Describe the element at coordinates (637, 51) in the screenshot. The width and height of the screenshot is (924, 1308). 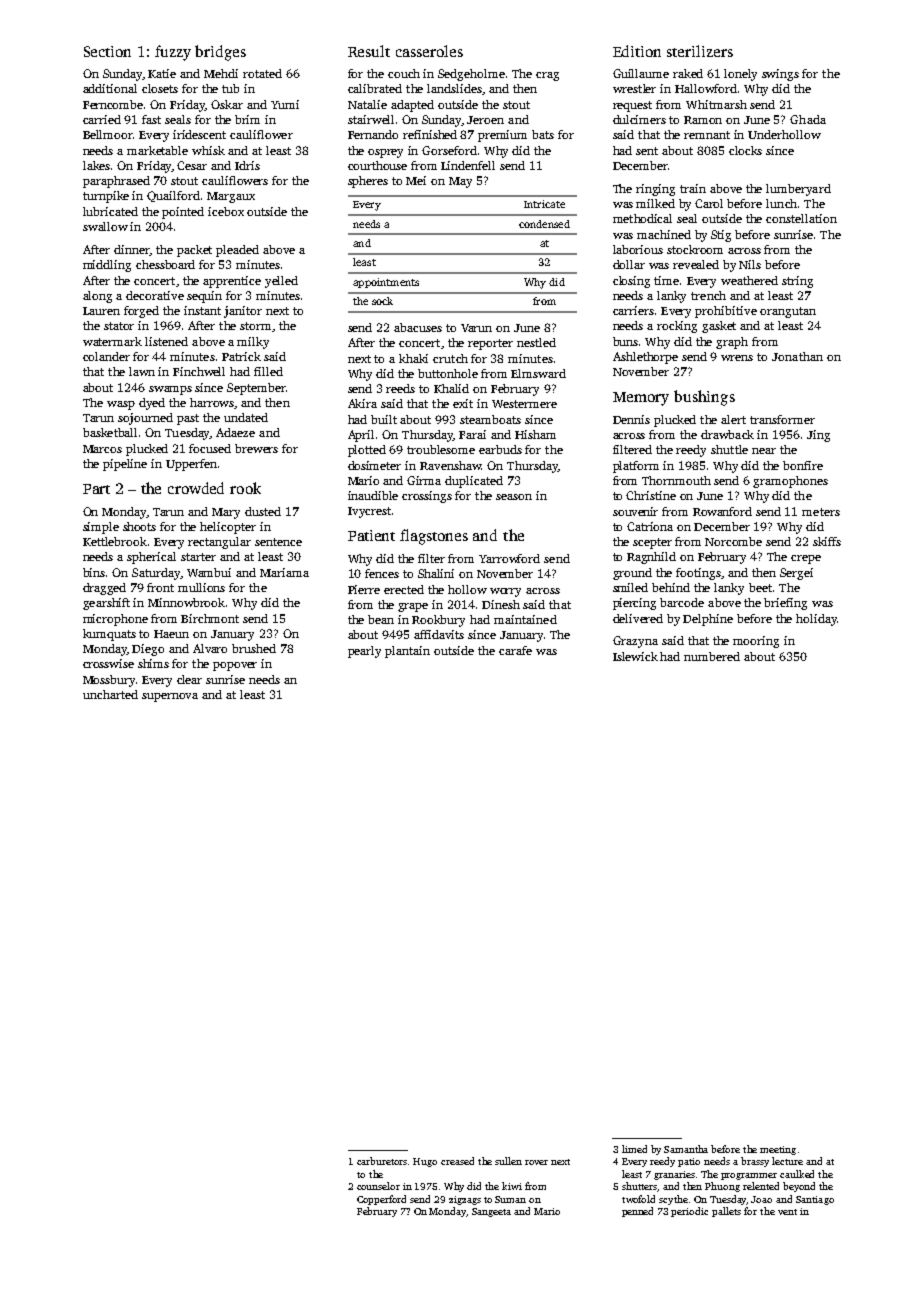
I see `Edition` at that location.
